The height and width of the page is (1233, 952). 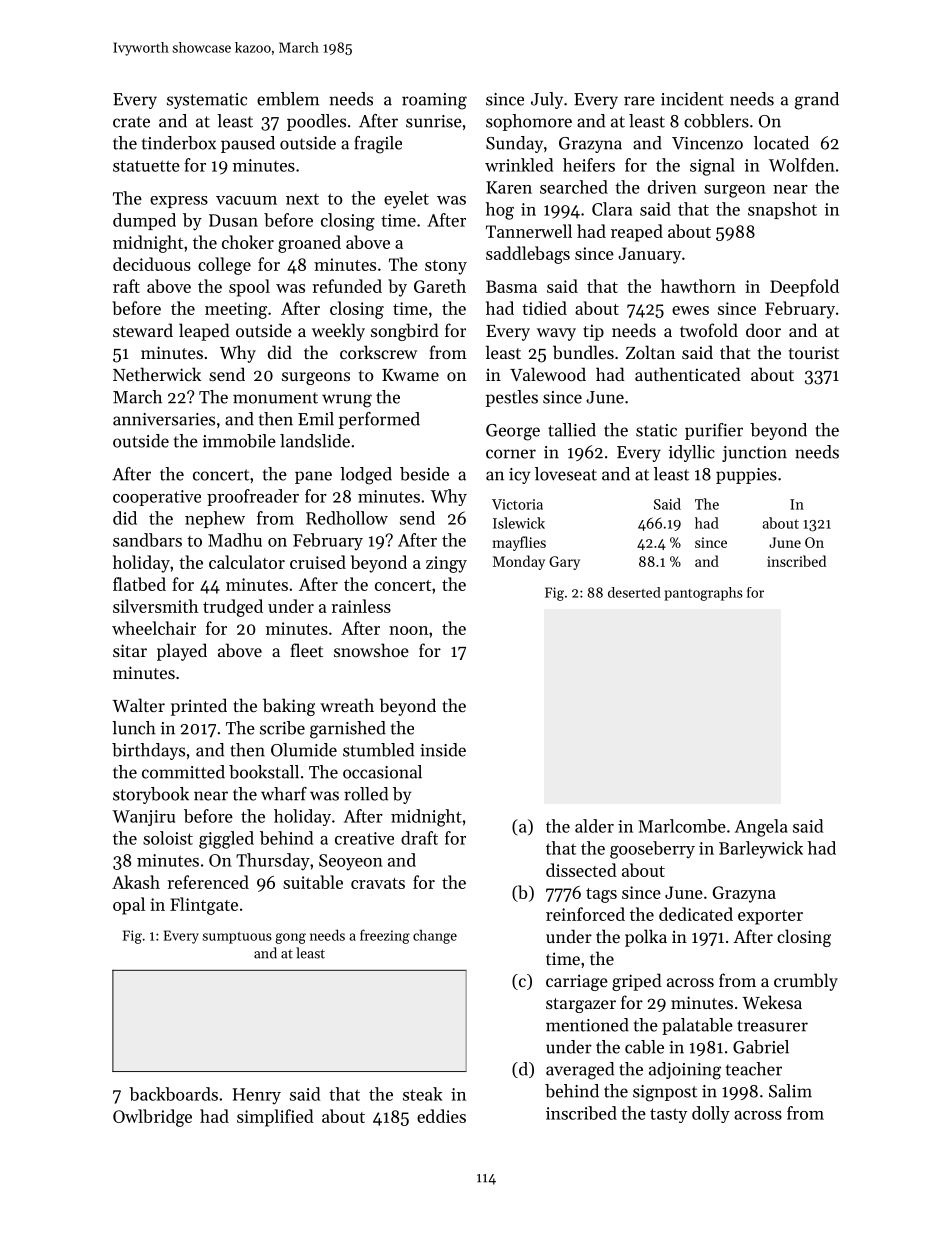 What do you see at coordinates (143, 330) in the page?
I see `steward` at bounding box center [143, 330].
